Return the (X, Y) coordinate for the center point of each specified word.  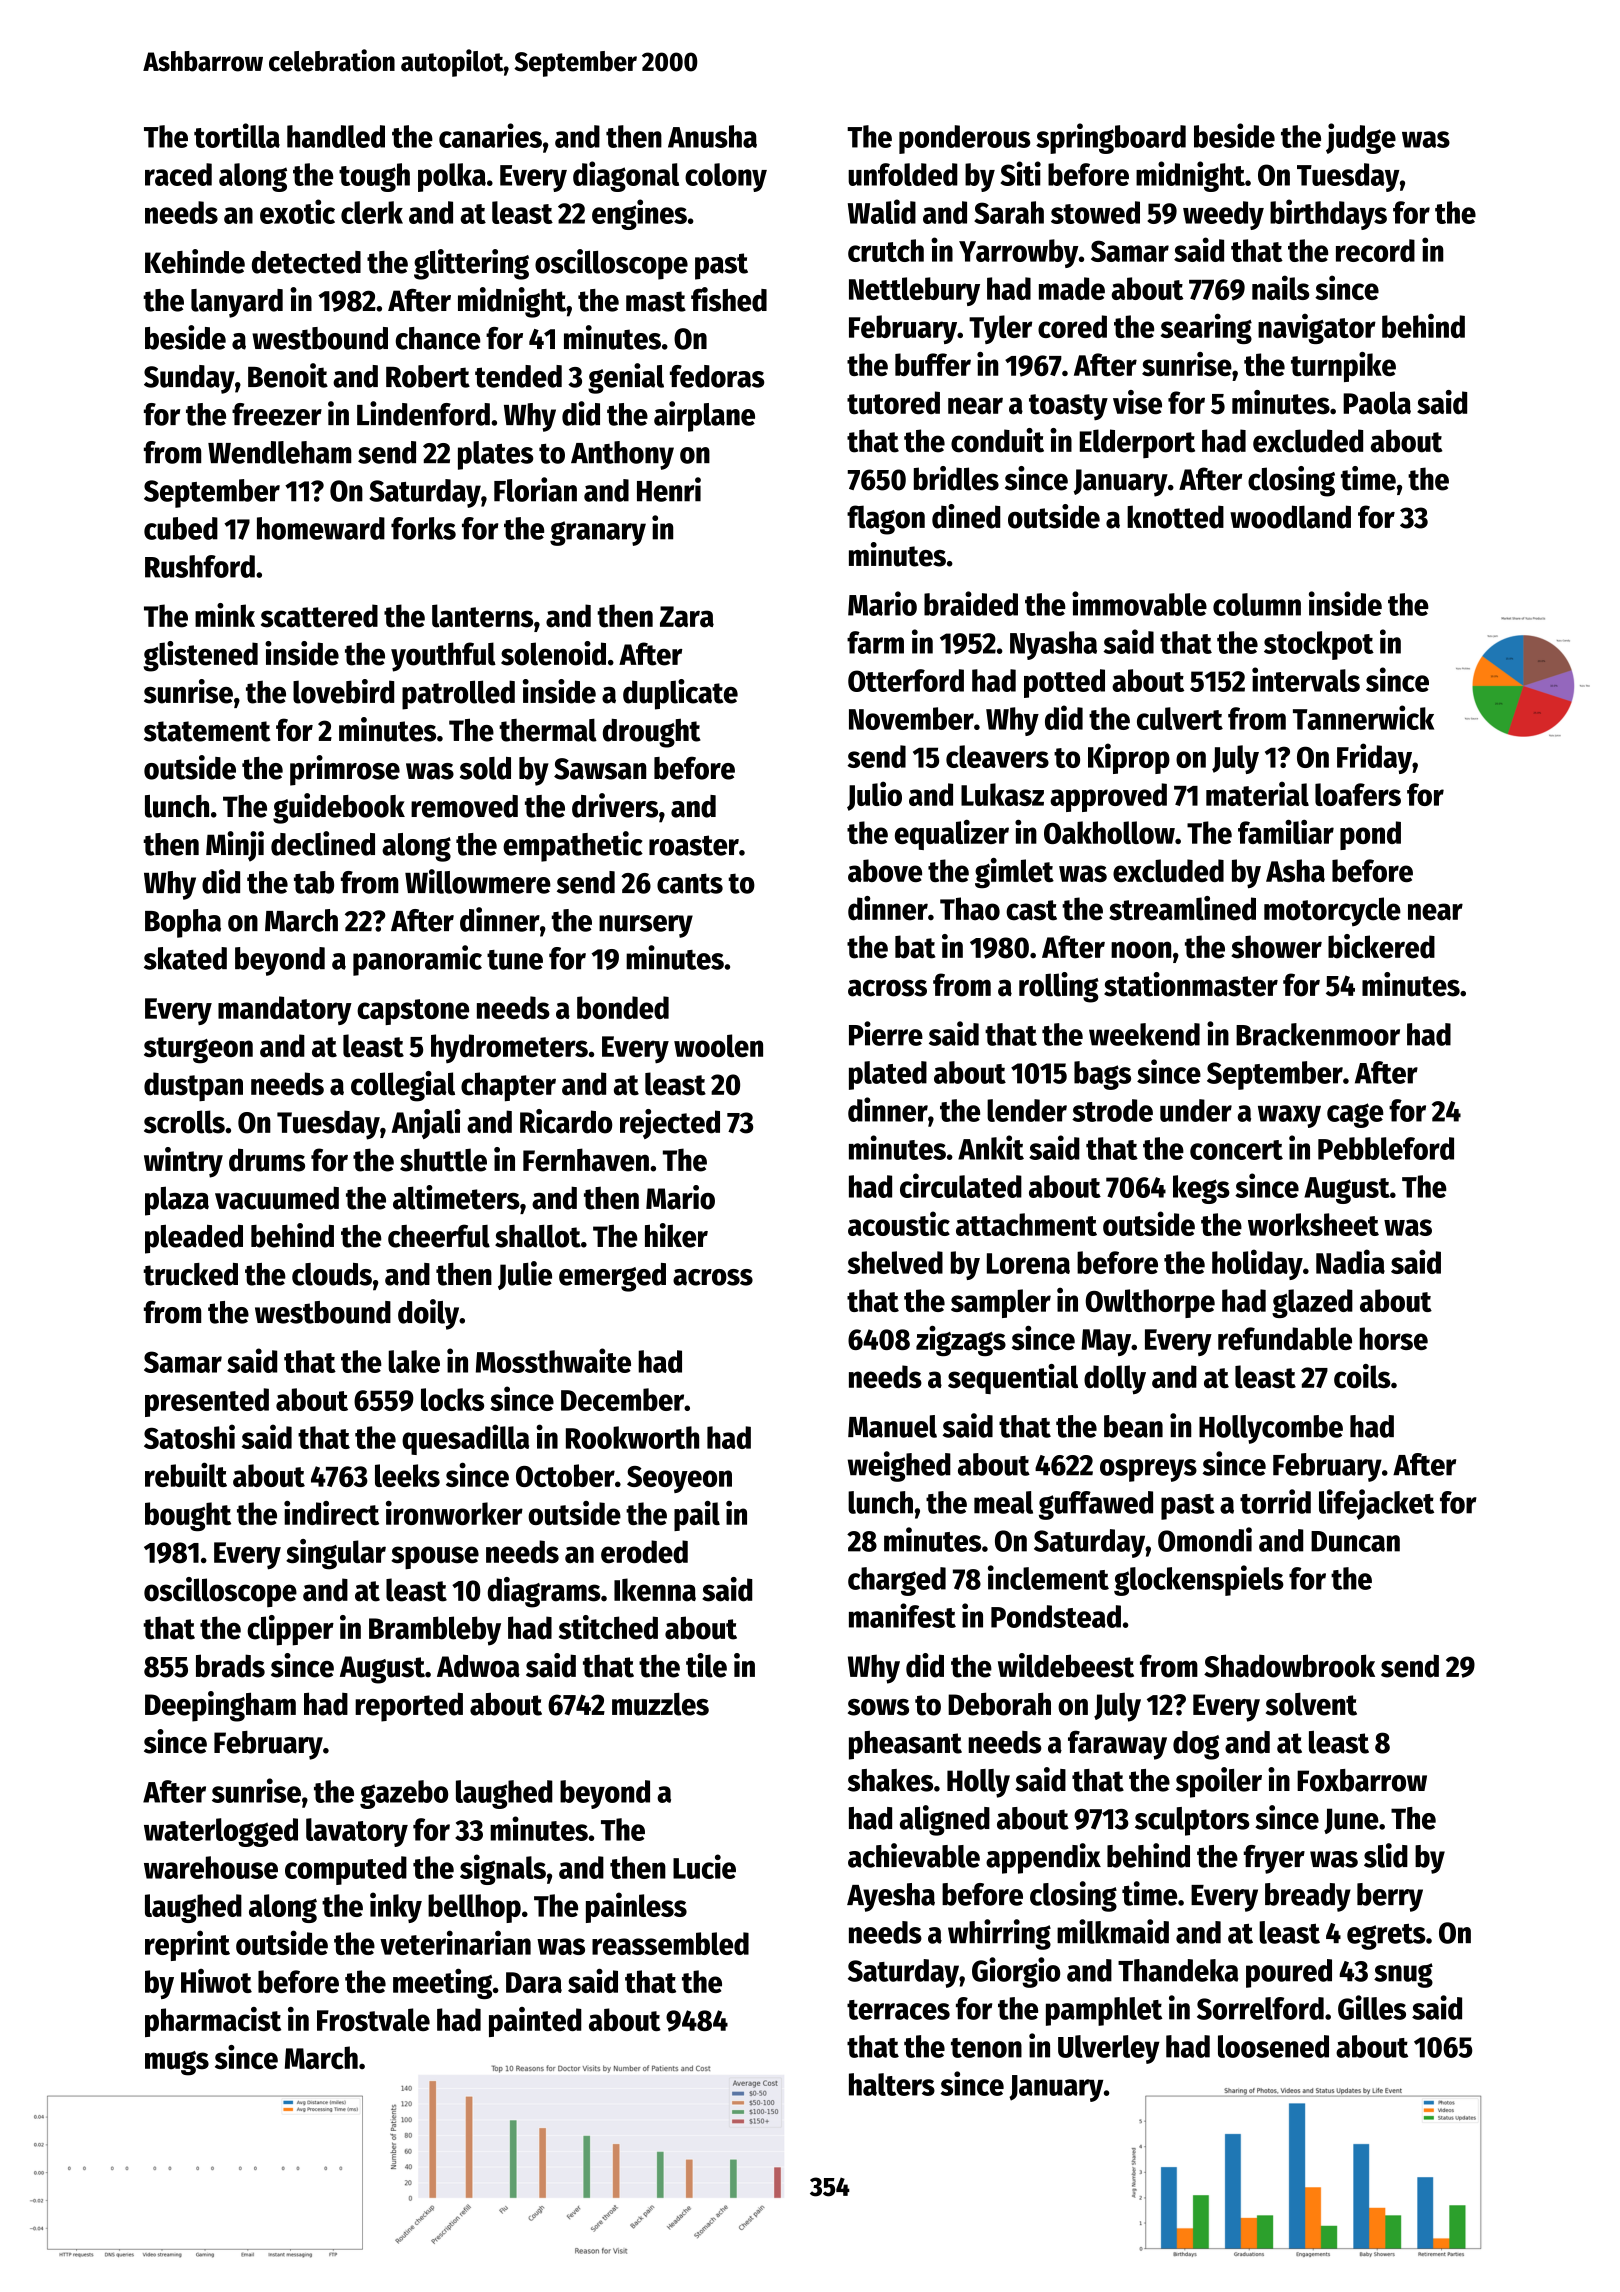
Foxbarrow (1362, 1780)
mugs (177, 2063)
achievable (914, 1855)
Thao (970, 909)
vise (1137, 402)
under (1196, 1110)
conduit (997, 440)
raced (178, 174)
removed (464, 806)
